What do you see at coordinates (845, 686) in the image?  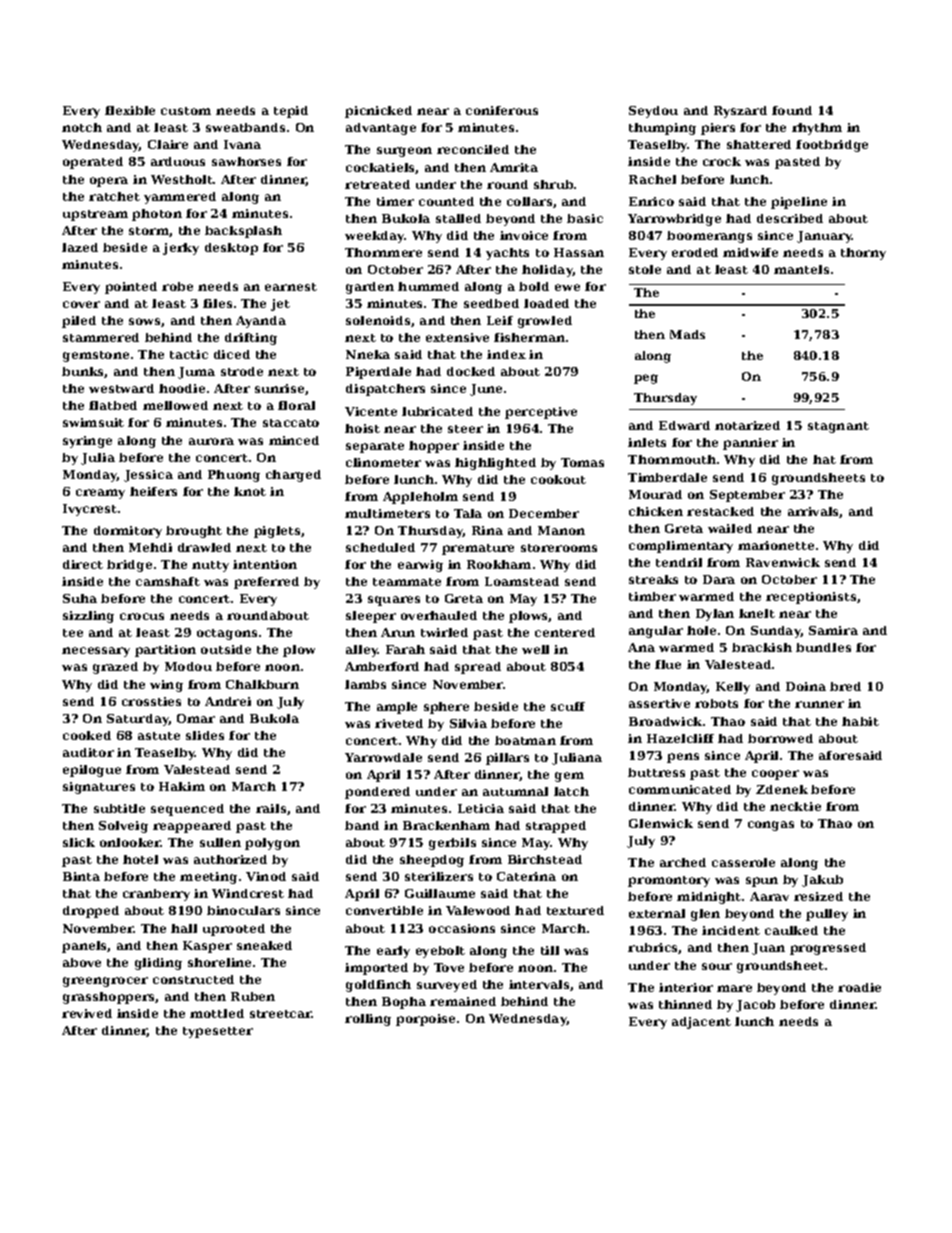 I see `bred` at bounding box center [845, 686].
